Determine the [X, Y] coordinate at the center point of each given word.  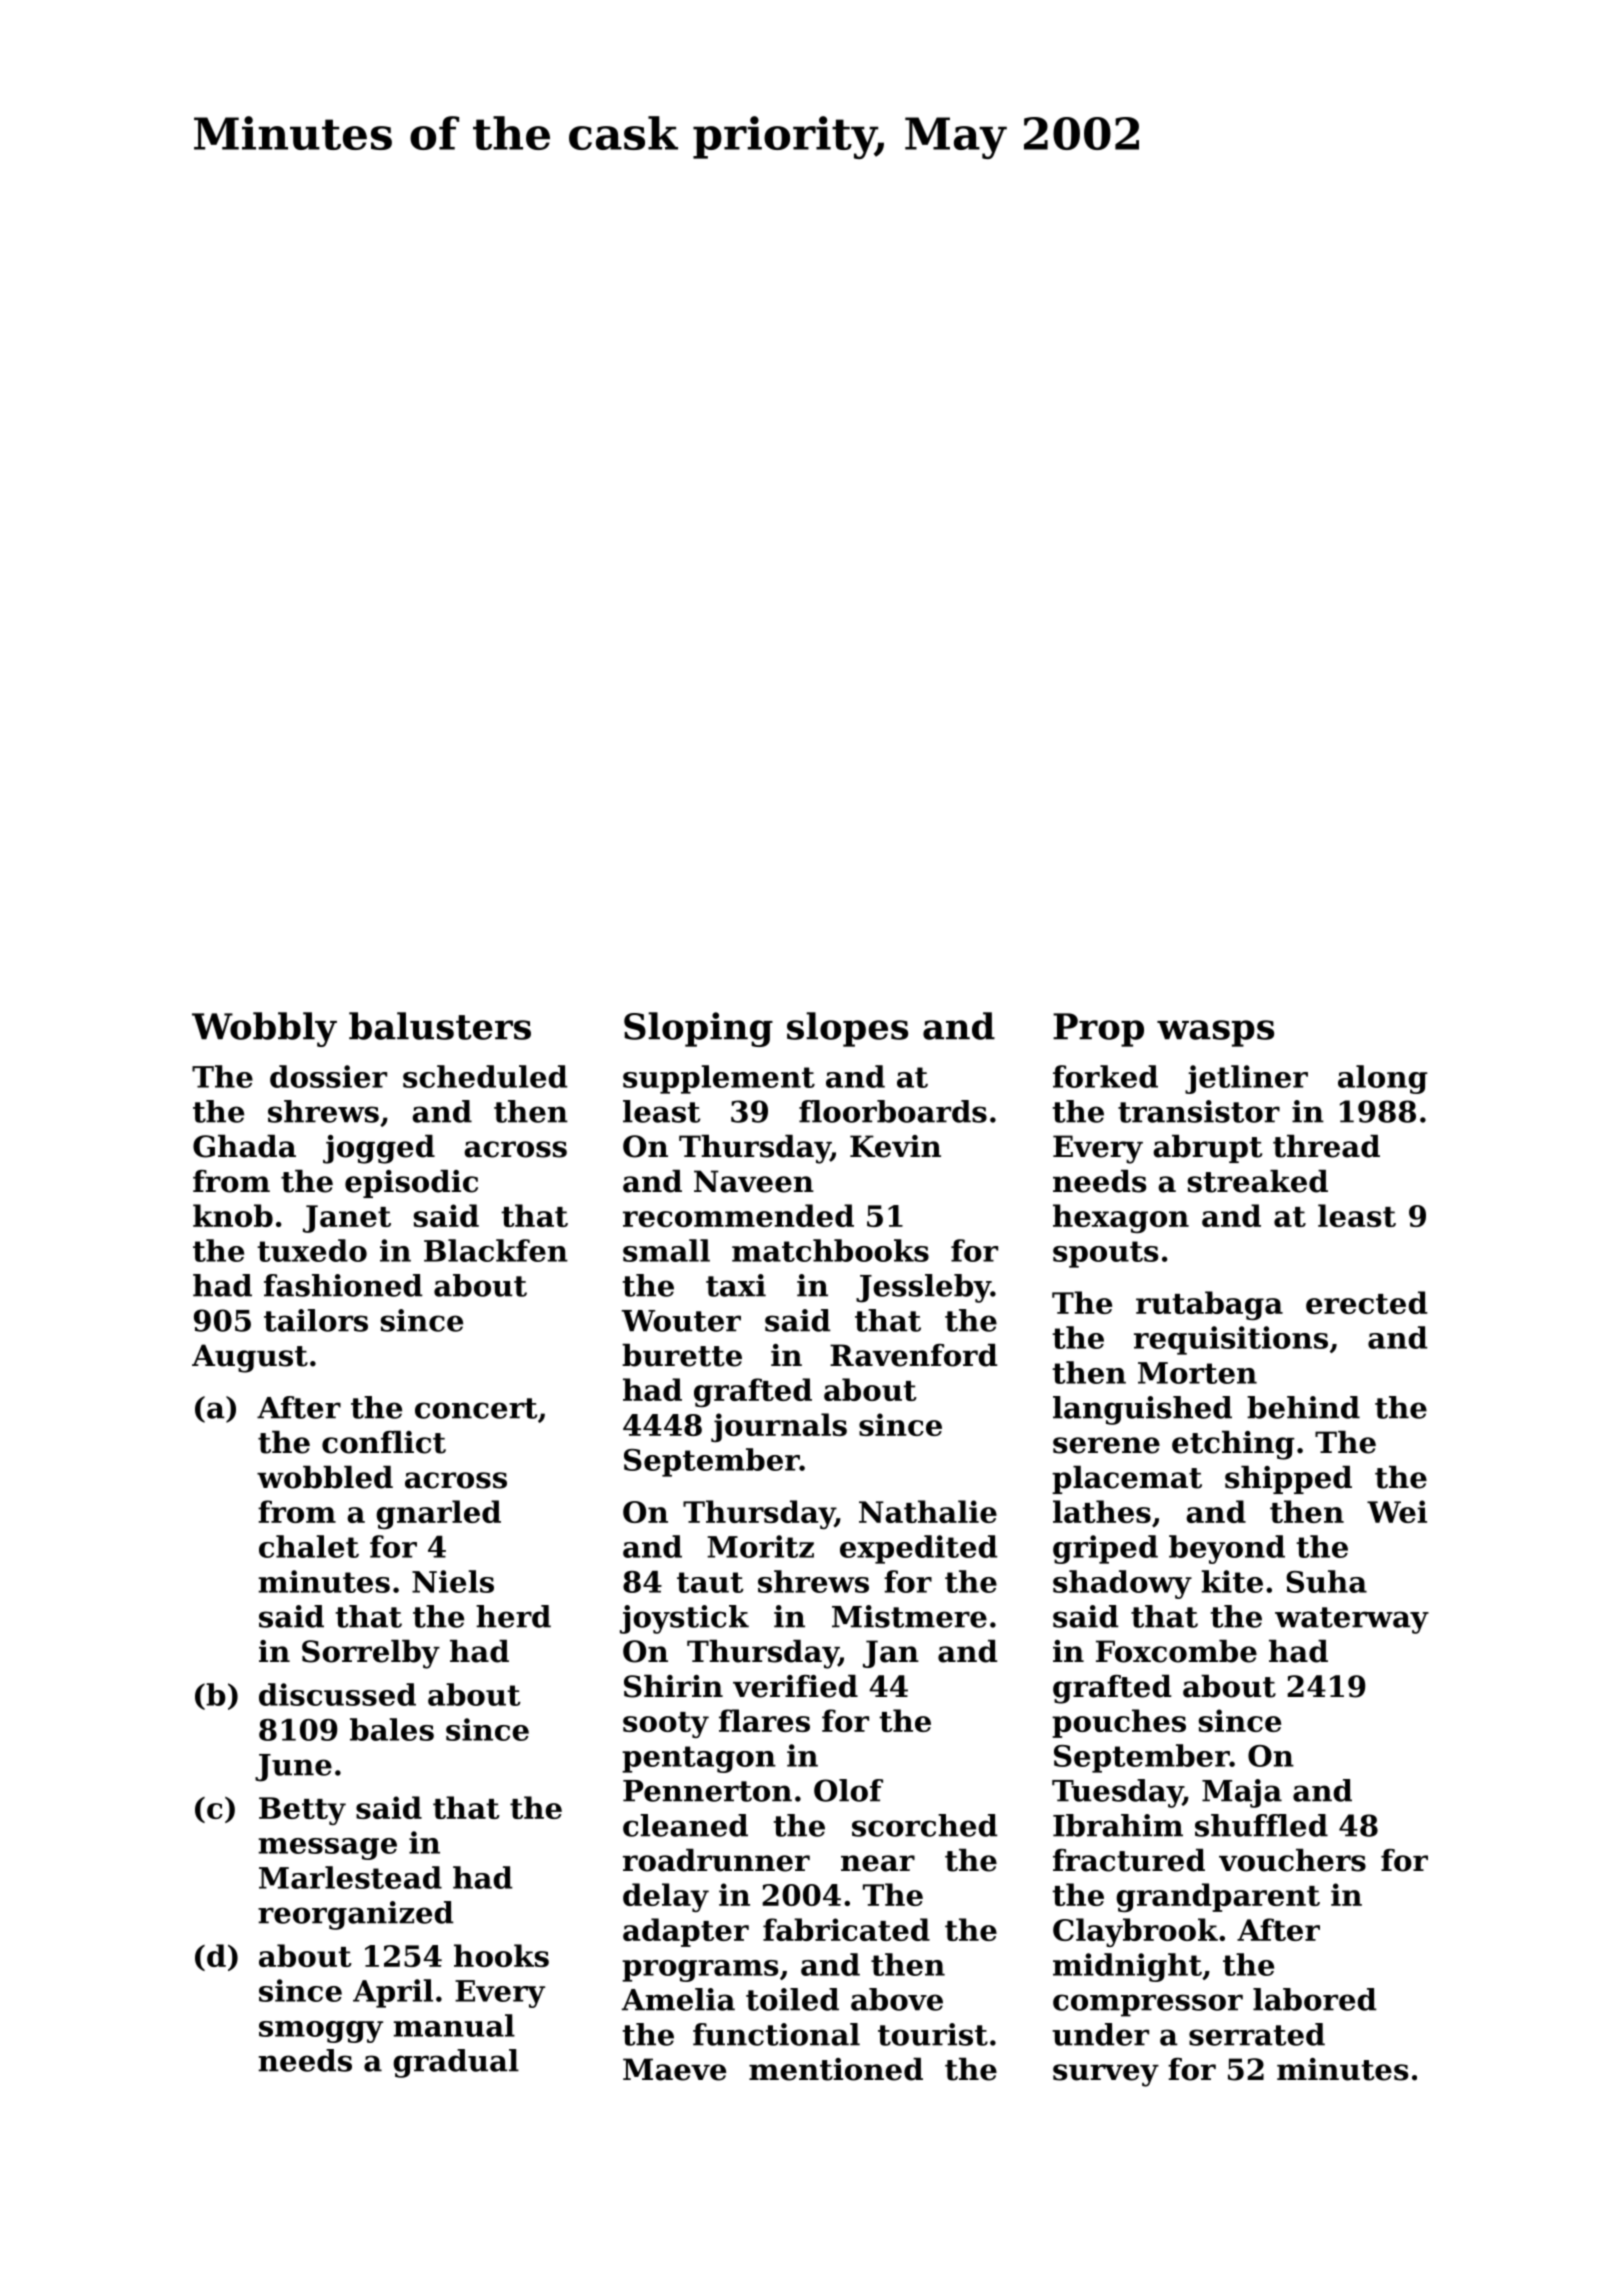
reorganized [356, 1915]
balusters [440, 1026]
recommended [738, 1215]
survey [1106, 2075]
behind [1303, 1407]
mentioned [836, 2069]
